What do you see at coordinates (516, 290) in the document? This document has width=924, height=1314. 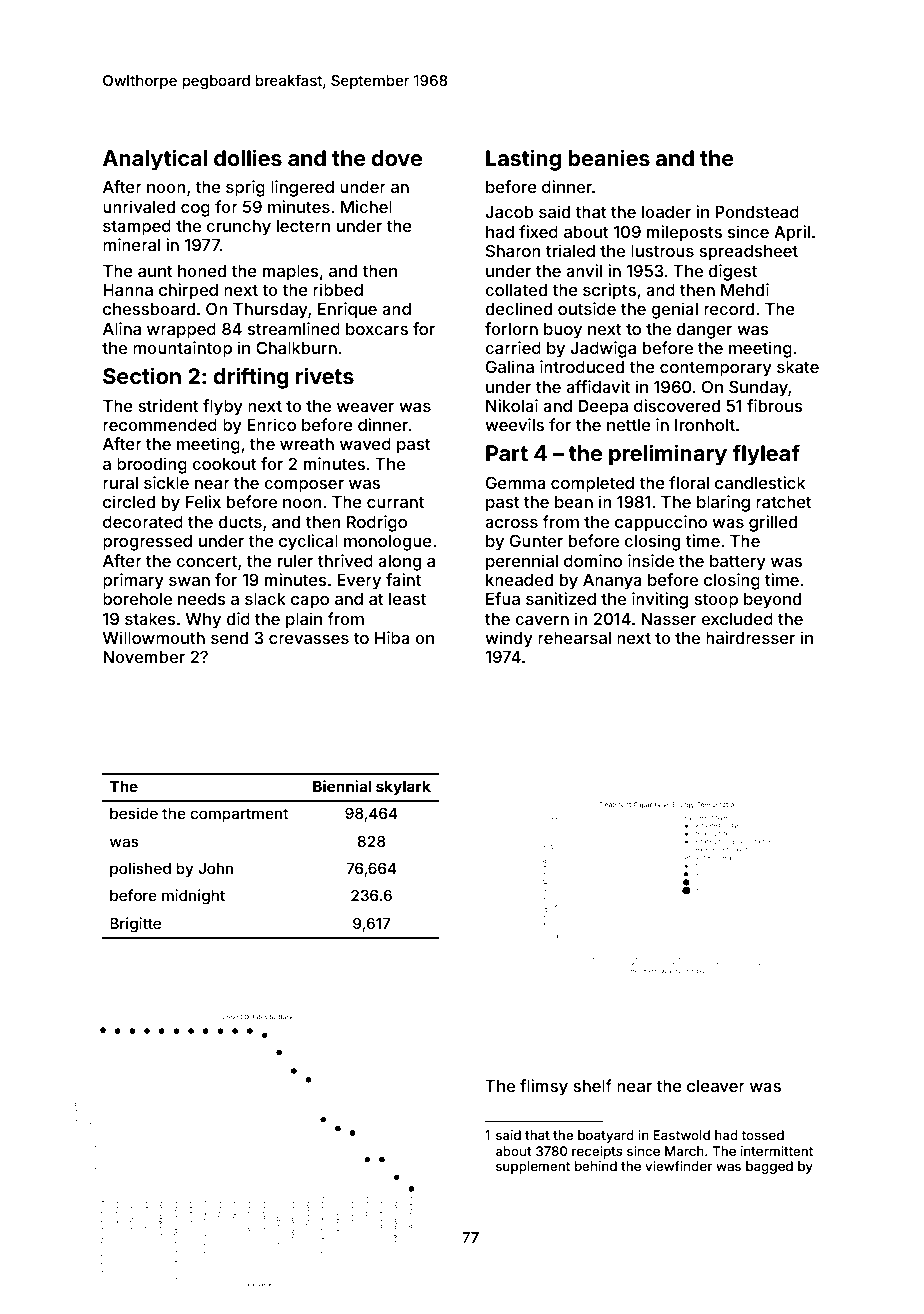 I see `collated` at bounding box center [516, 290].
